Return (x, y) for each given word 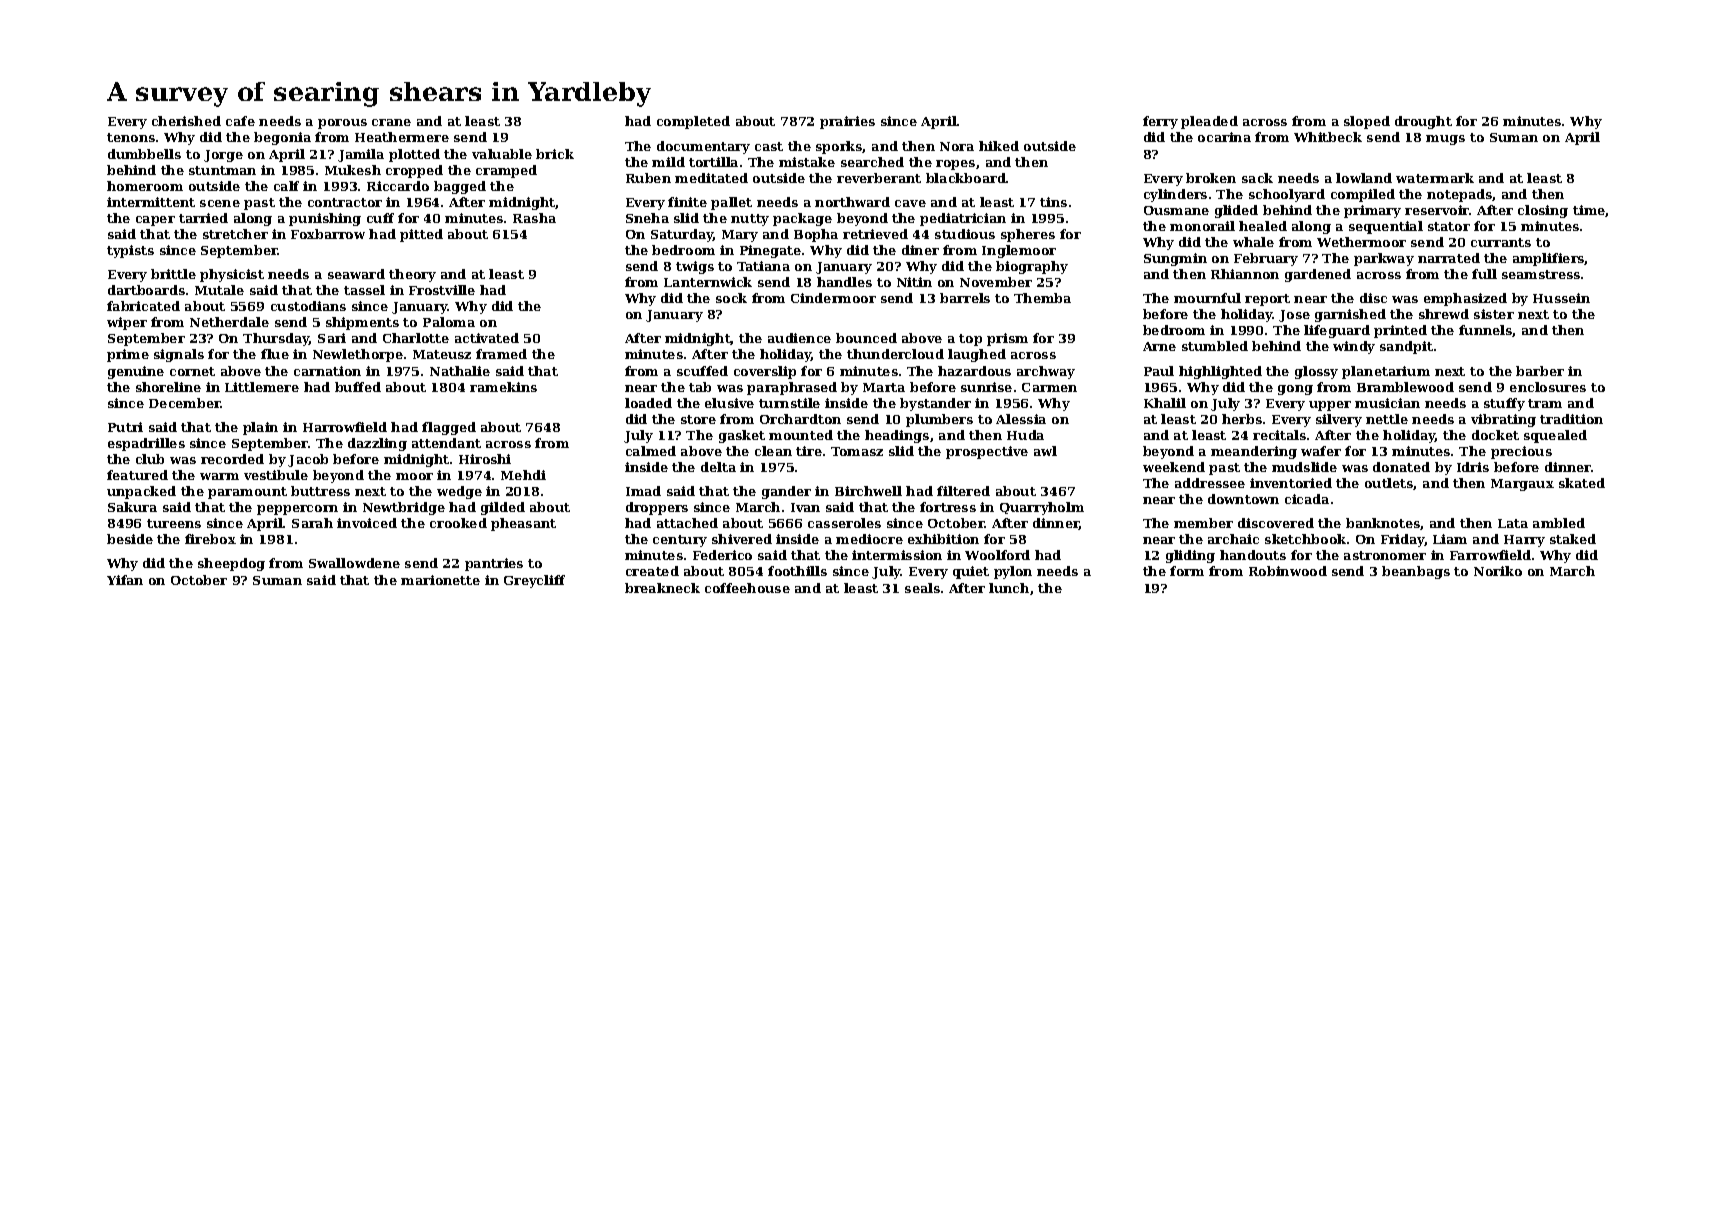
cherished (186, 121)
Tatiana (763, 266)
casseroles (844, 523)
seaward (356, 274)
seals (922, 588)
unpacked (141, 492)
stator (1449, 226)
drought (1423, 122)
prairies (847, 122)
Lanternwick (708, 282)
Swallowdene (354, 563)
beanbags (1416, 572)
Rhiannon (1245, 274)
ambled (1559, 523)
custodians (308, 306)
